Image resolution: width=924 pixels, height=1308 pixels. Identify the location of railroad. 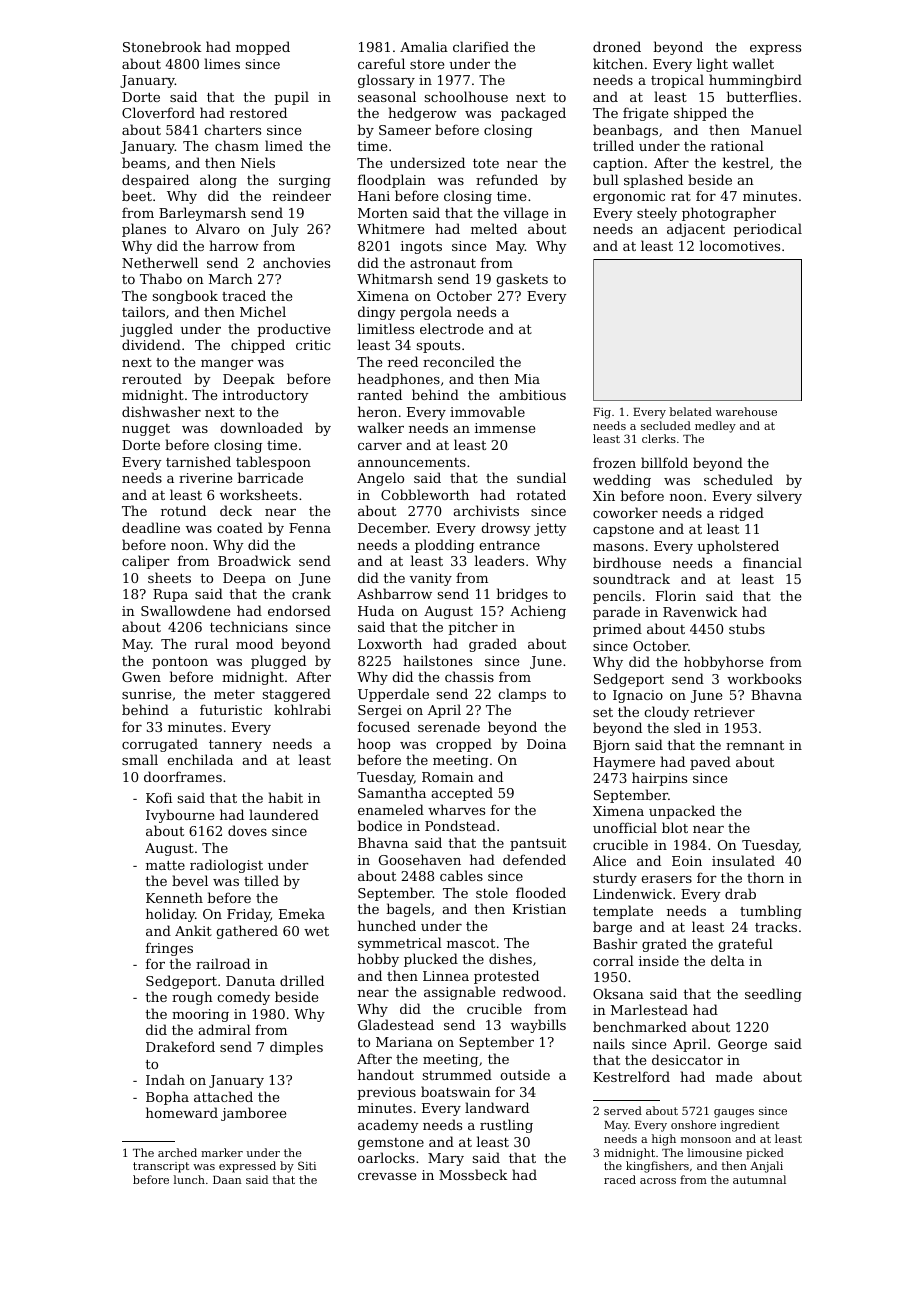
(223, 963).
